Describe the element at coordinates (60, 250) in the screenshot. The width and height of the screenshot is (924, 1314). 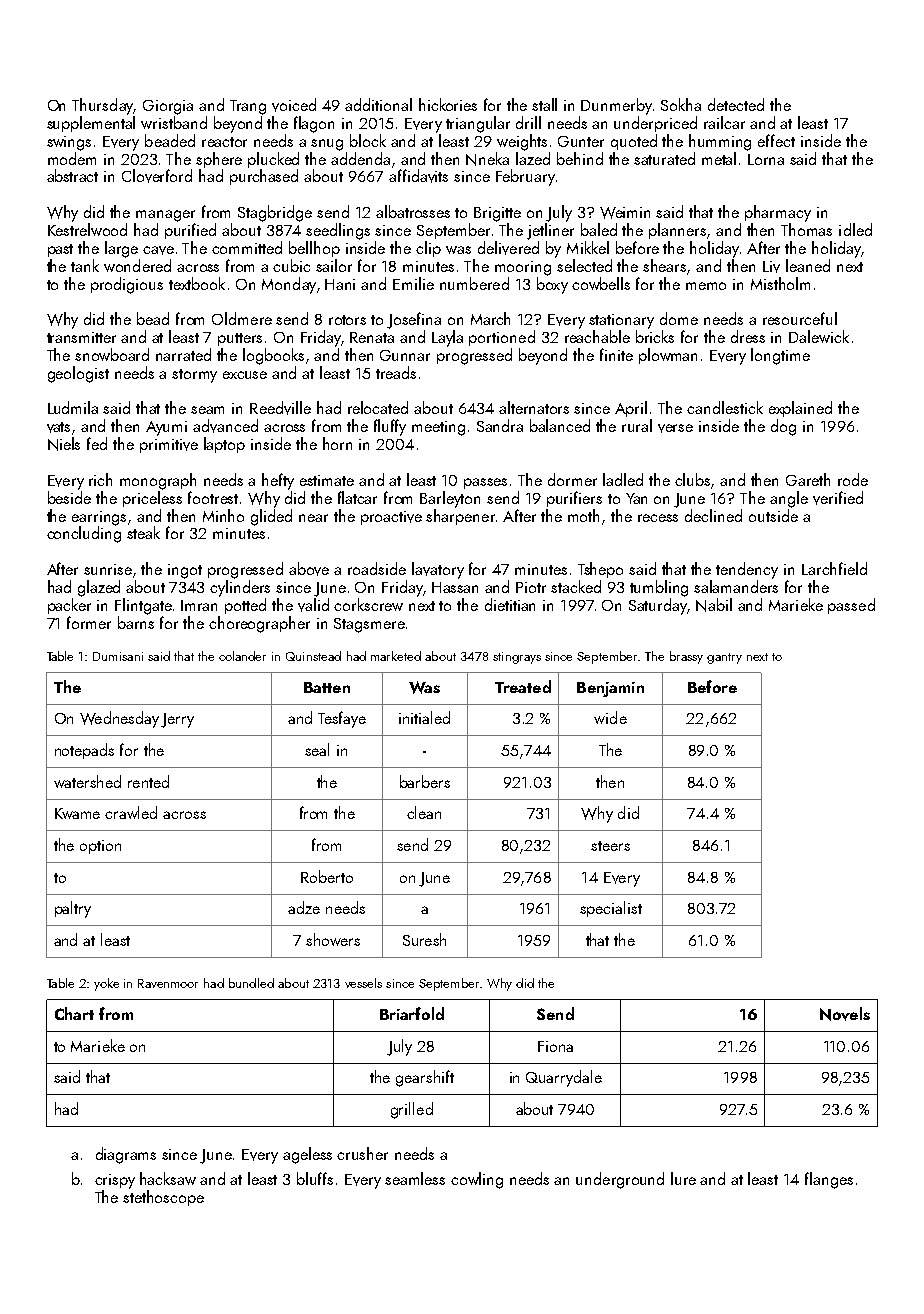
I see `past` at that location.
